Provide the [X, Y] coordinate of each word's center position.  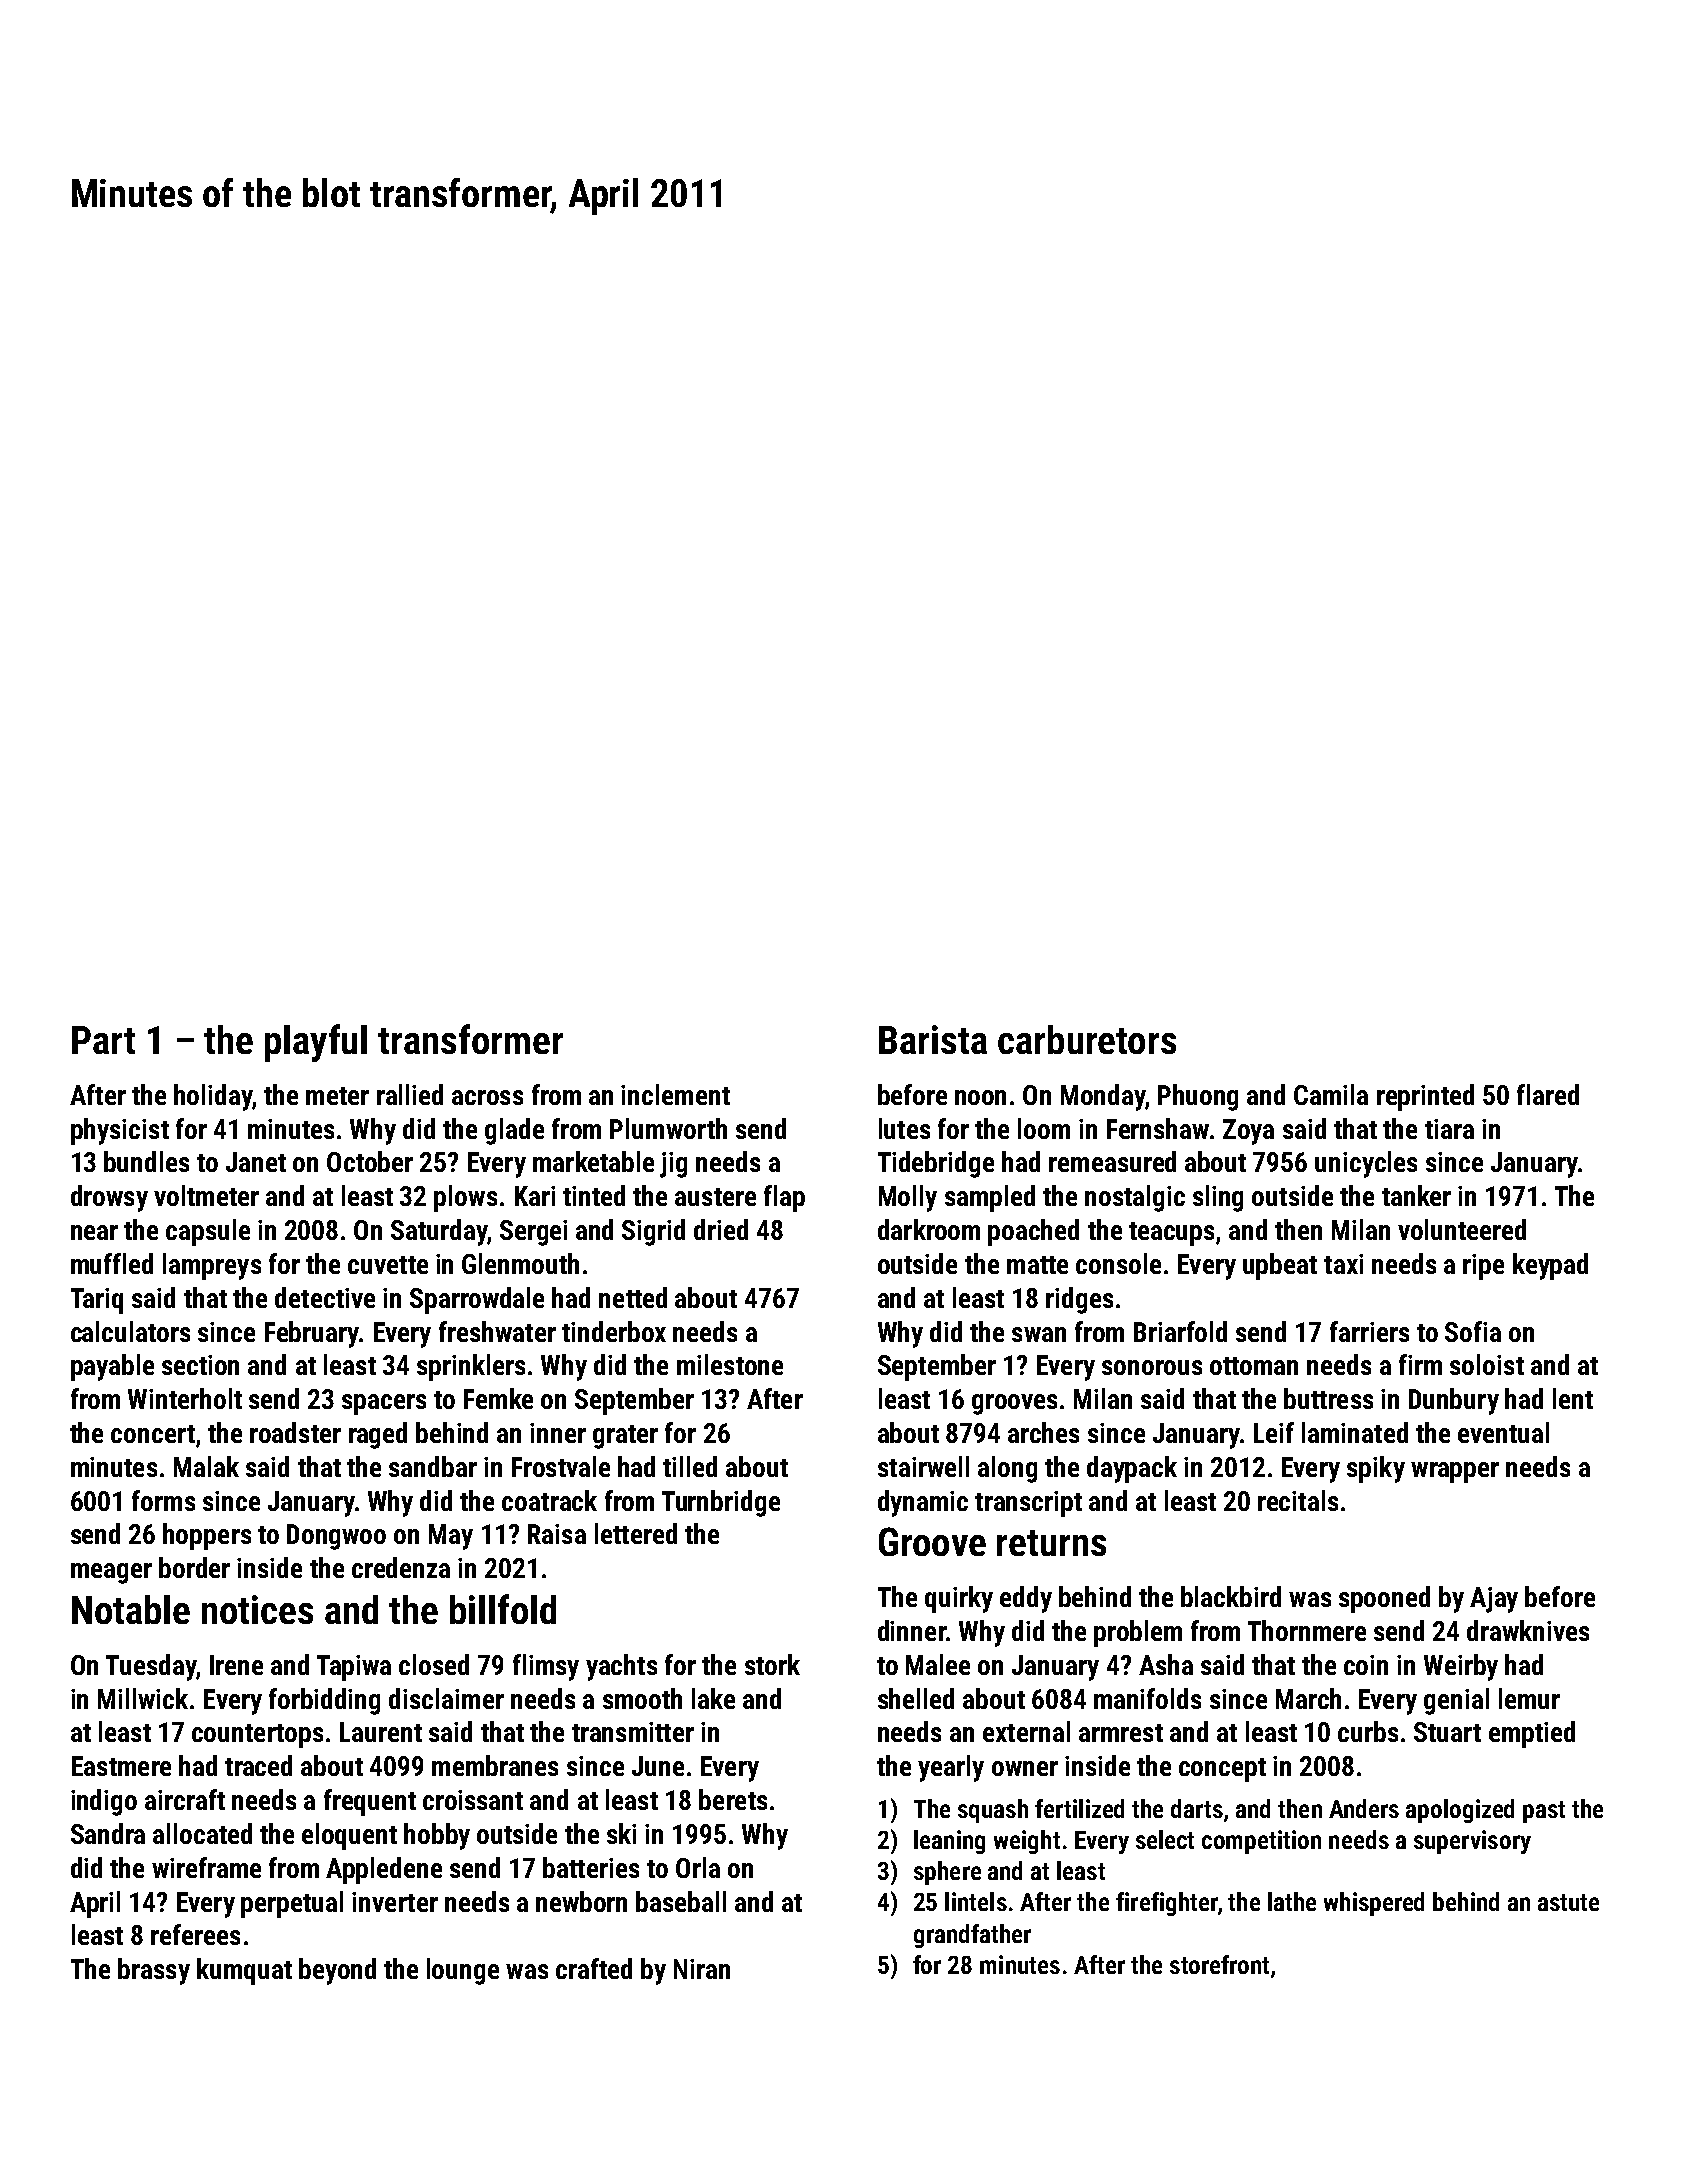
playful [316, 1043]
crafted [594, 1968]
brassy [154, 1971]
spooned [1384, 1599]
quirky [959, 1599]
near [94, 1232]
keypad [1550, 1266]
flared [1548, 1094]
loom [1044, 1128]
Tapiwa [354, 1668]
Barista [933, 1039]
